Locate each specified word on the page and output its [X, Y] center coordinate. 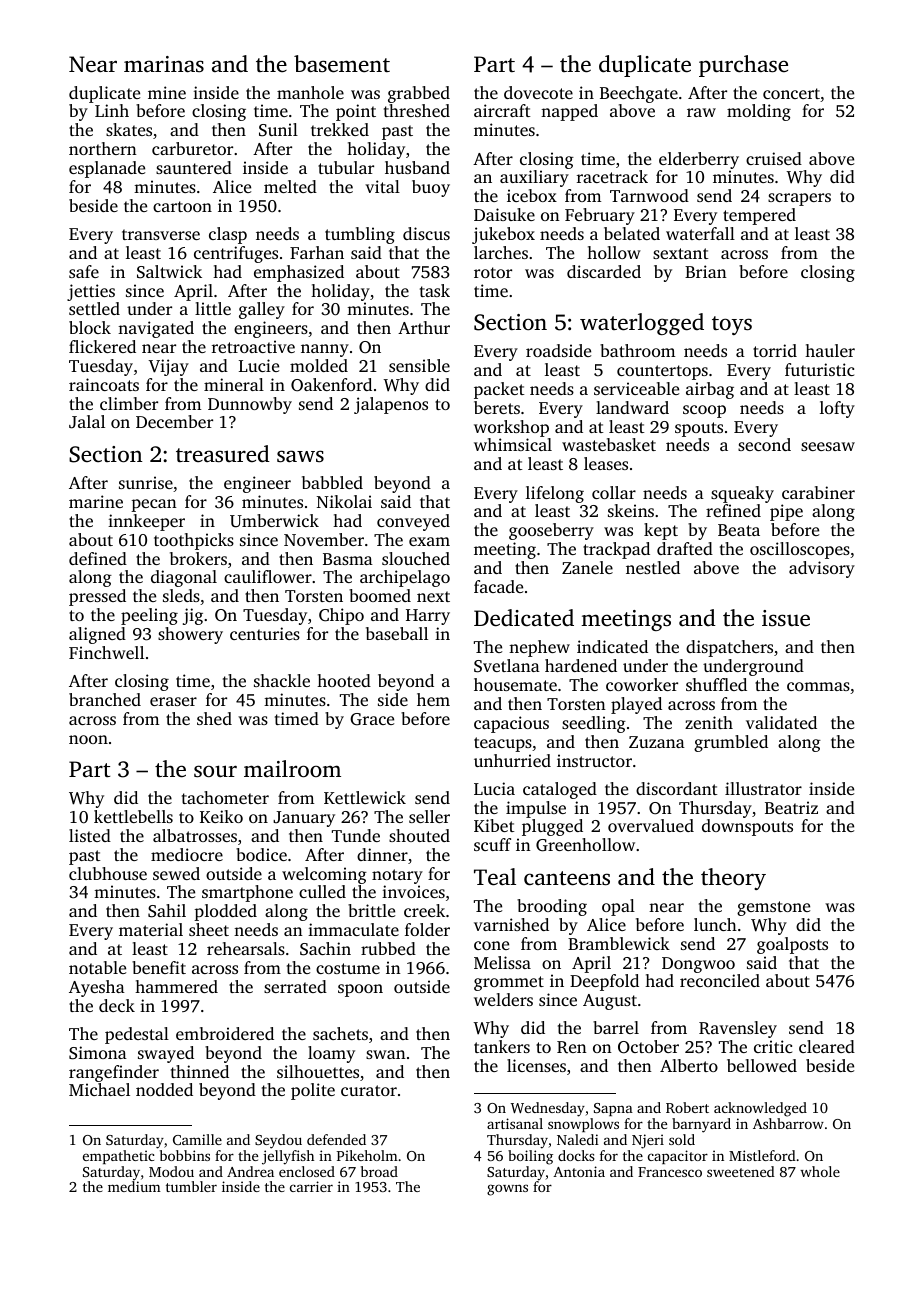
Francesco [670, 1172]
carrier [311, 1186]
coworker [642, 684]
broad [379, 1171]
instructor [594, 760]
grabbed [419, 94]
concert [791, 93]
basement [342, 64]
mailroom [292, 769]
